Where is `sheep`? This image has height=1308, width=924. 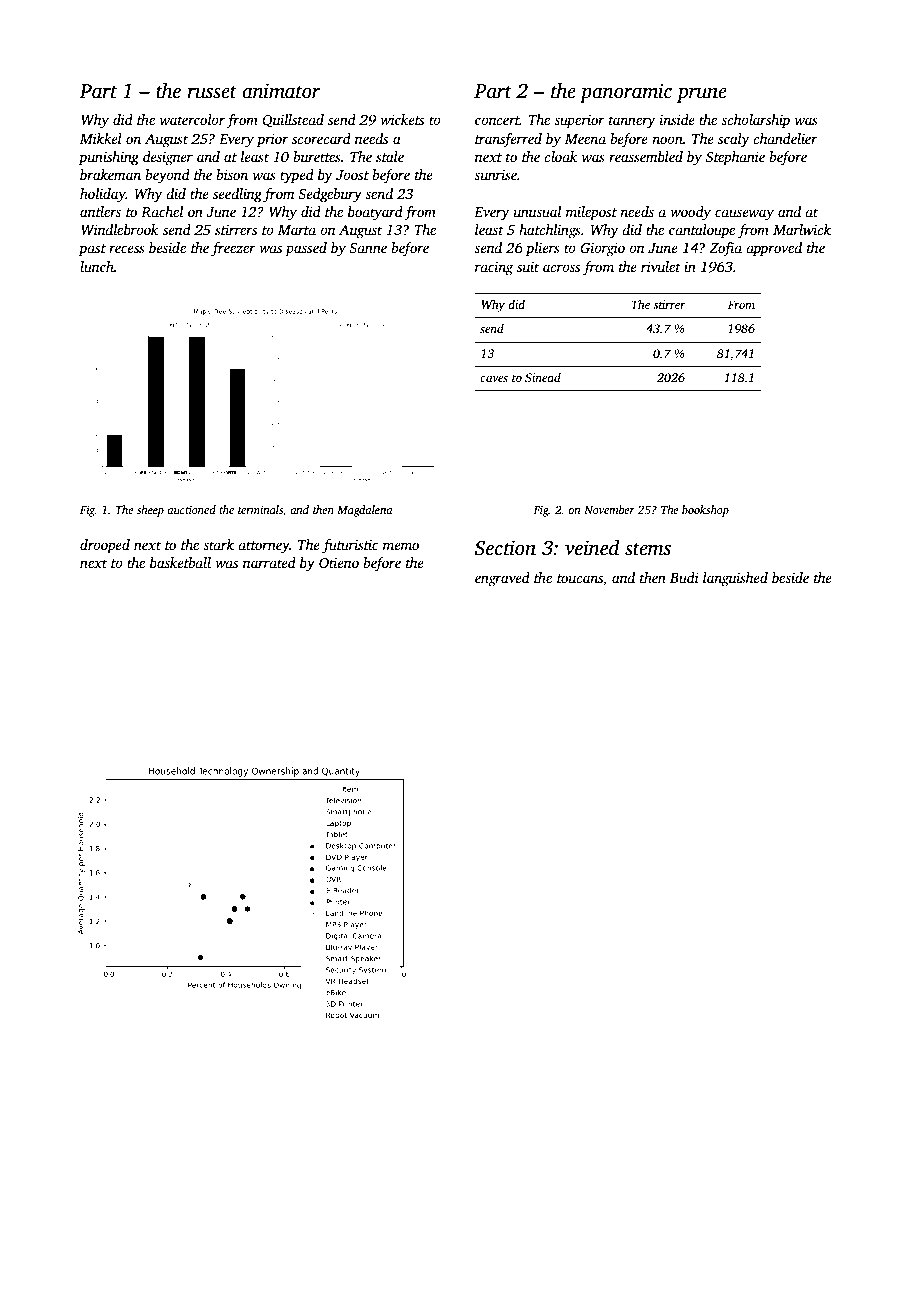
sheep is located at coordinates (150, 511).
